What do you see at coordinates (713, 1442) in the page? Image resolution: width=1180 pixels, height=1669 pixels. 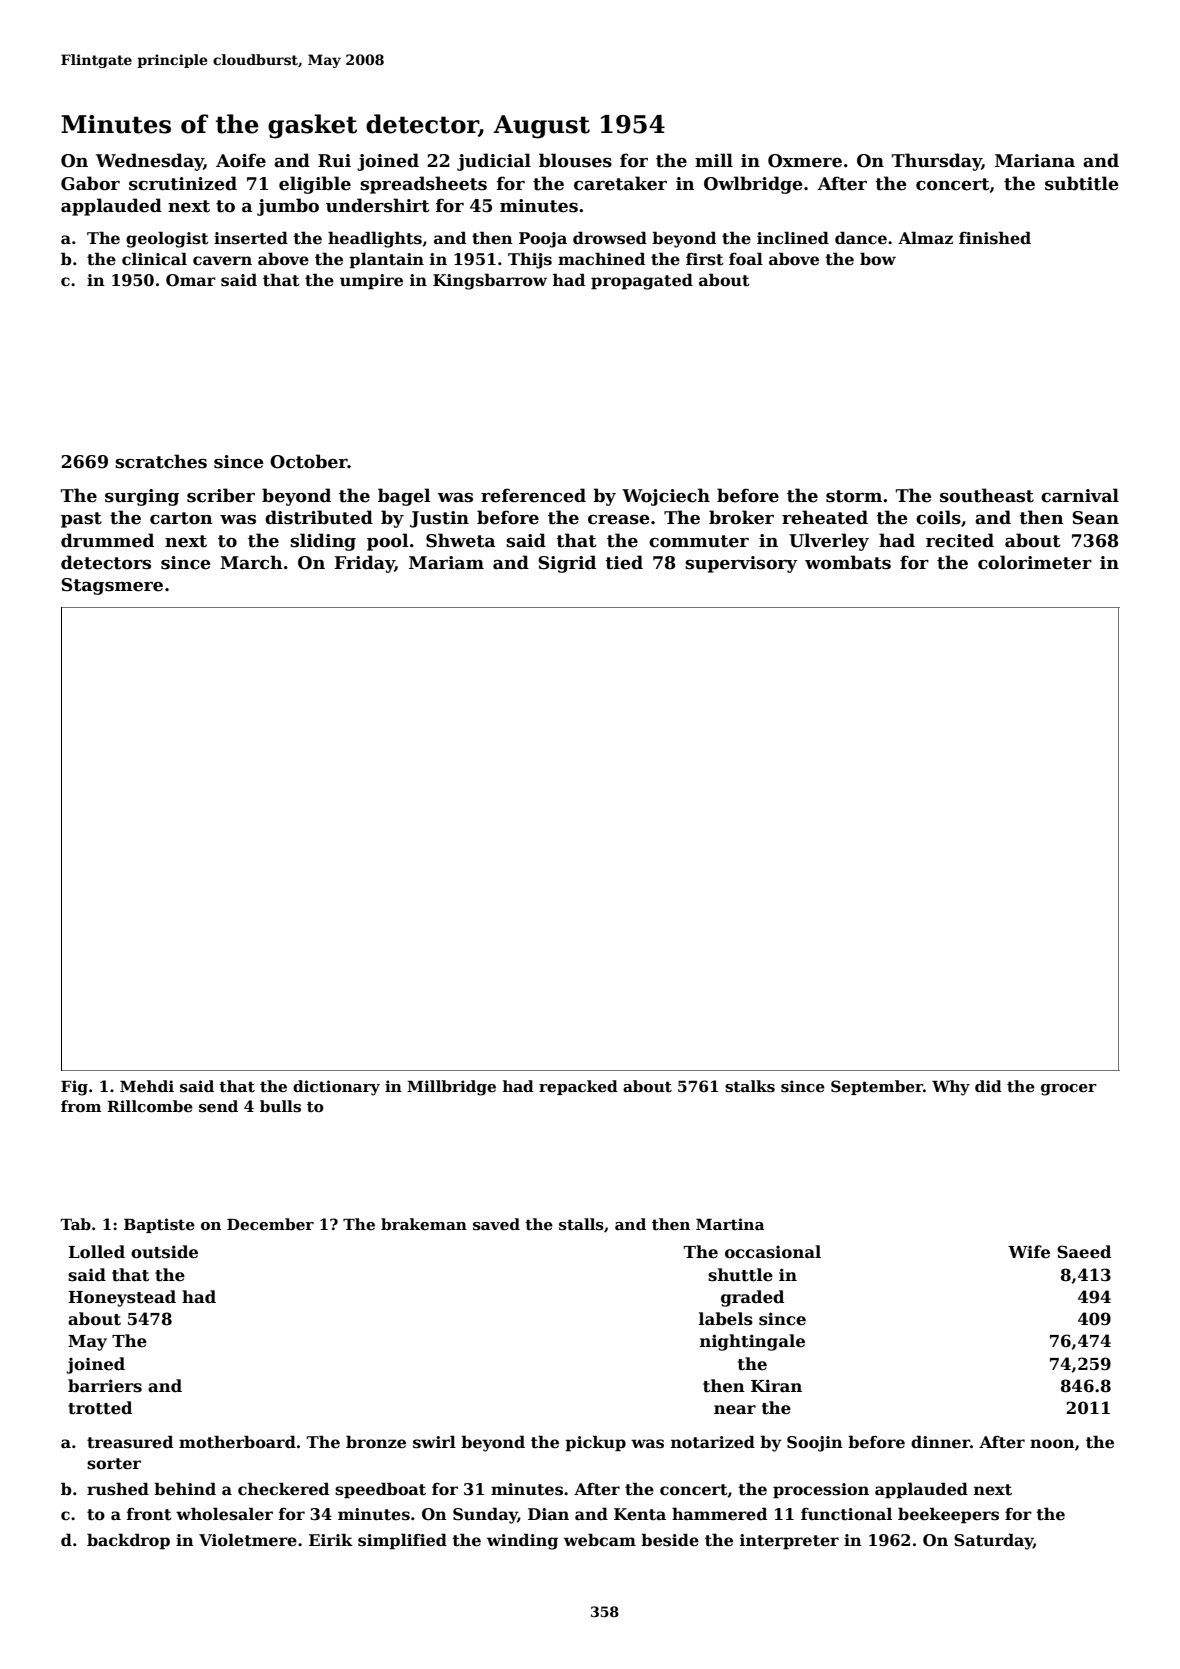 I see `notarized` at bounding box center [713, 1442].
